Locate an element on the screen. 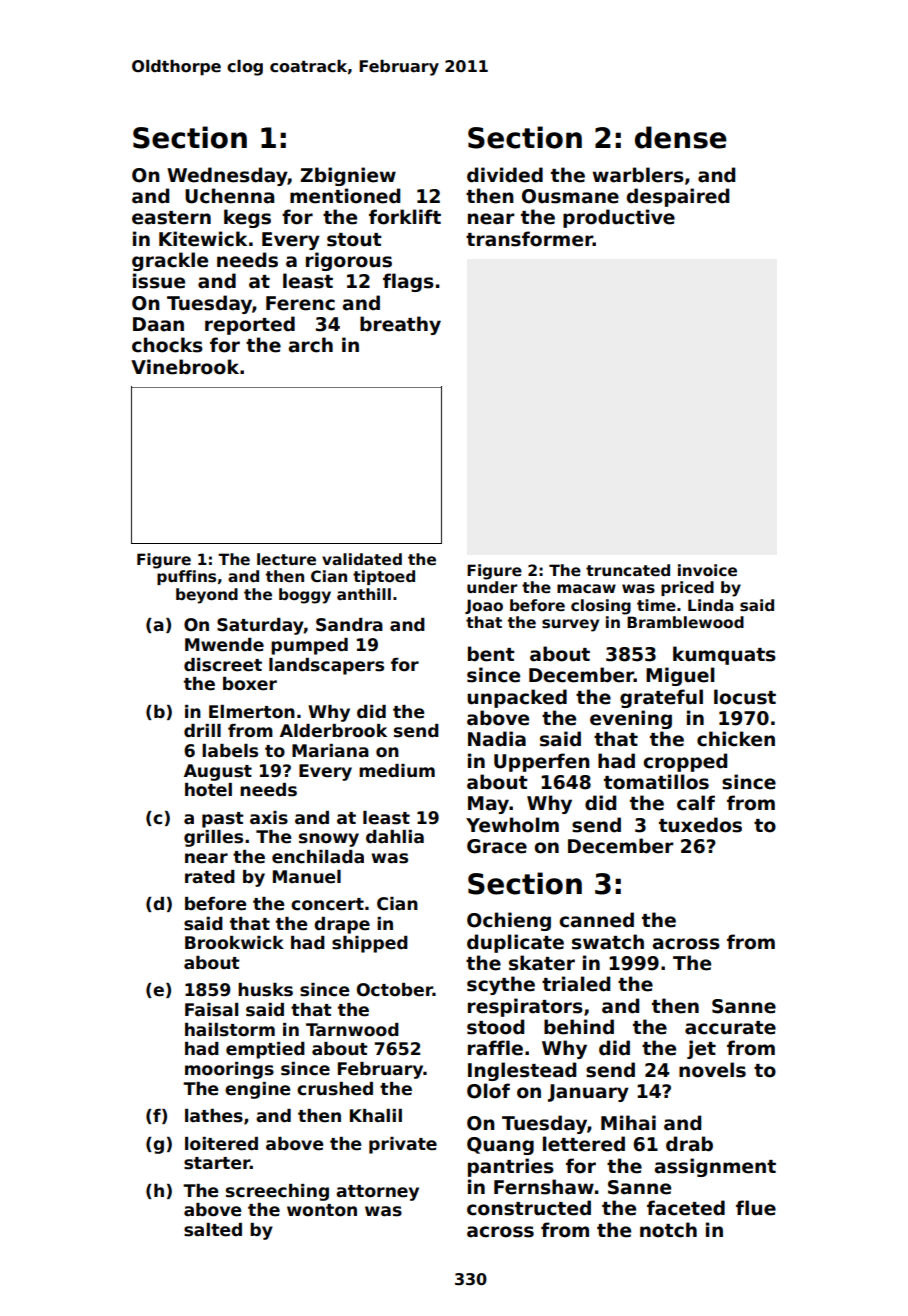 The width and height of the screenshot is (908, 1316). breathy is located at coordinates (400, 325).
